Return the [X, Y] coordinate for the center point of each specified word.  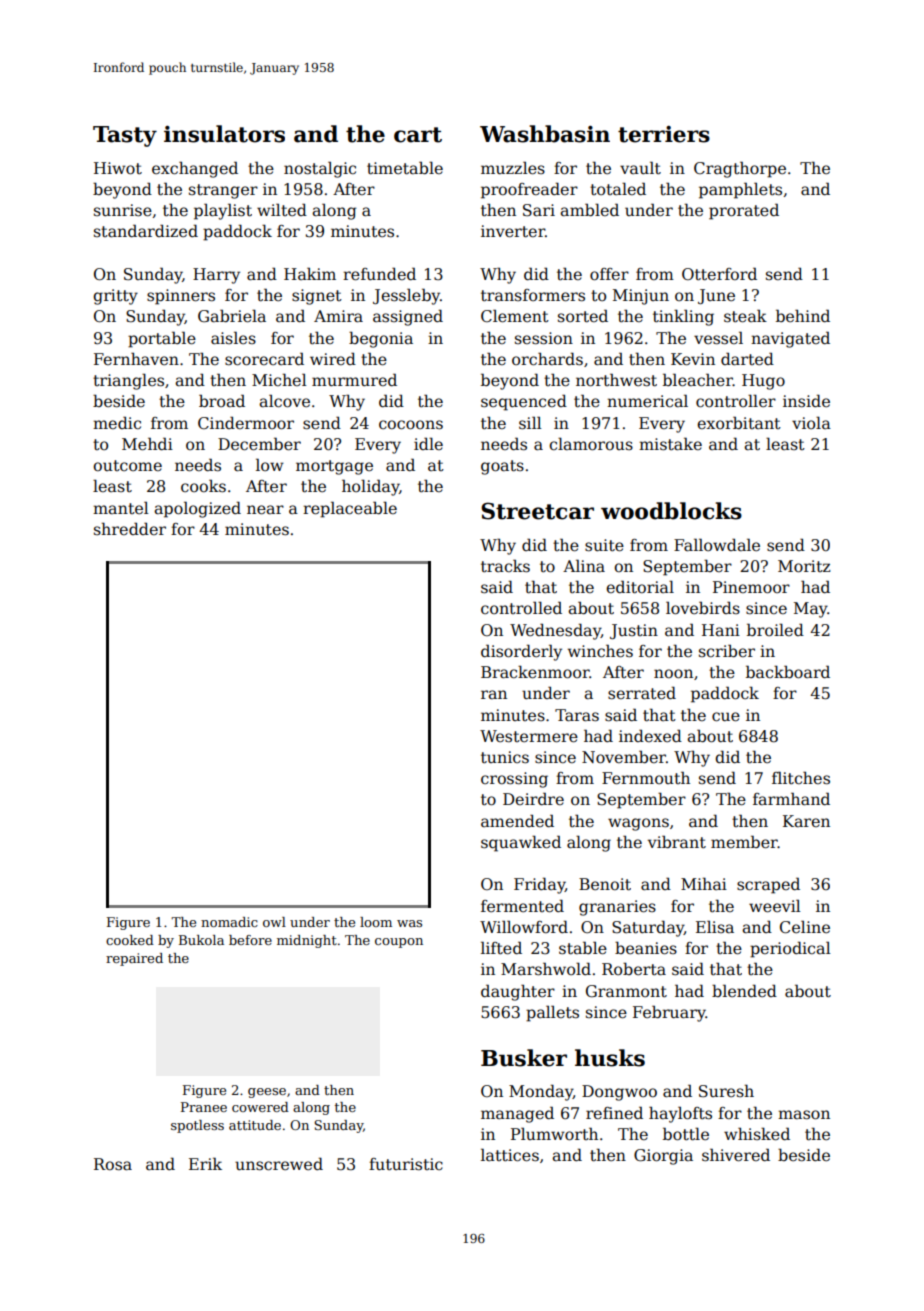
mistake [670, 444]
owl [274, 922]
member [744, 842]
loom [376, 922]
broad [222, 400]
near [265, 510]
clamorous [591, 444]
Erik [205, 1163]
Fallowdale [717, 545]
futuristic [406, 1164]
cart [418, 135]
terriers [664, 134]
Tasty [125, 136]
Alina [584, 566]
